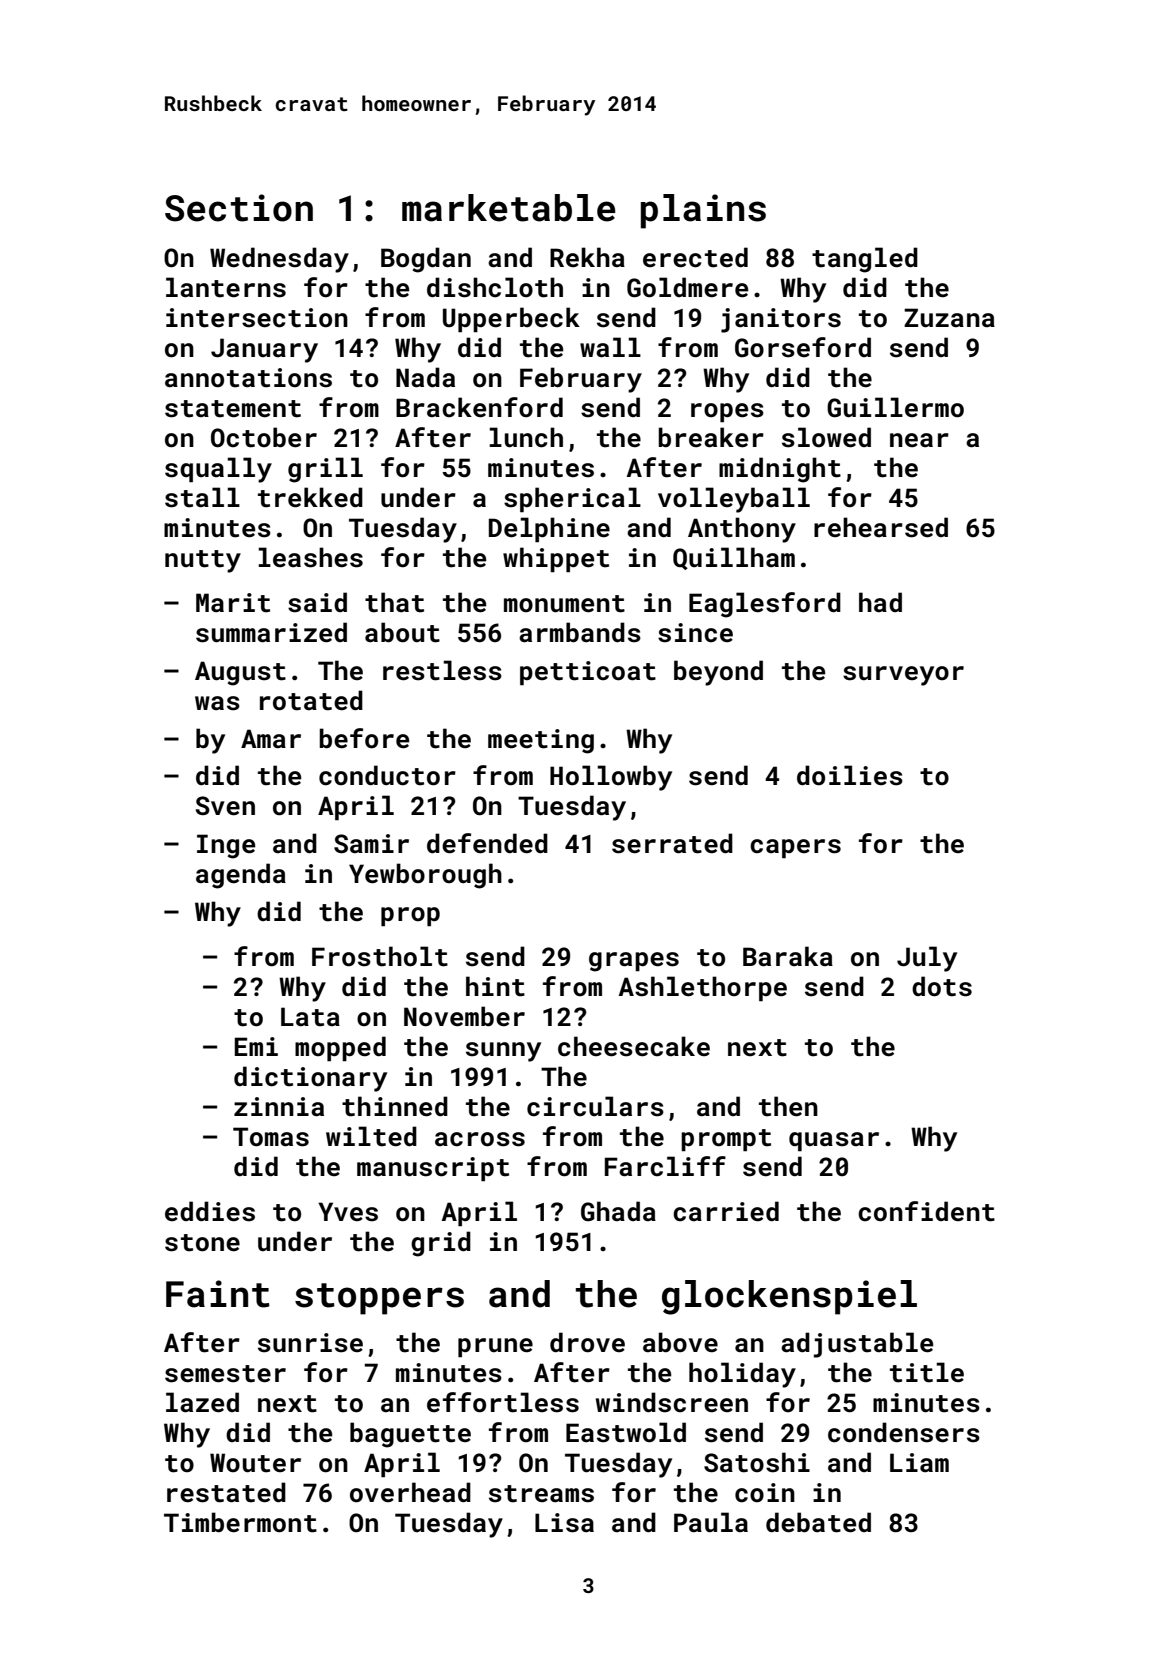  Describe the element at coordinates (210, 1211) in the page. I see `eddies` at that location.
